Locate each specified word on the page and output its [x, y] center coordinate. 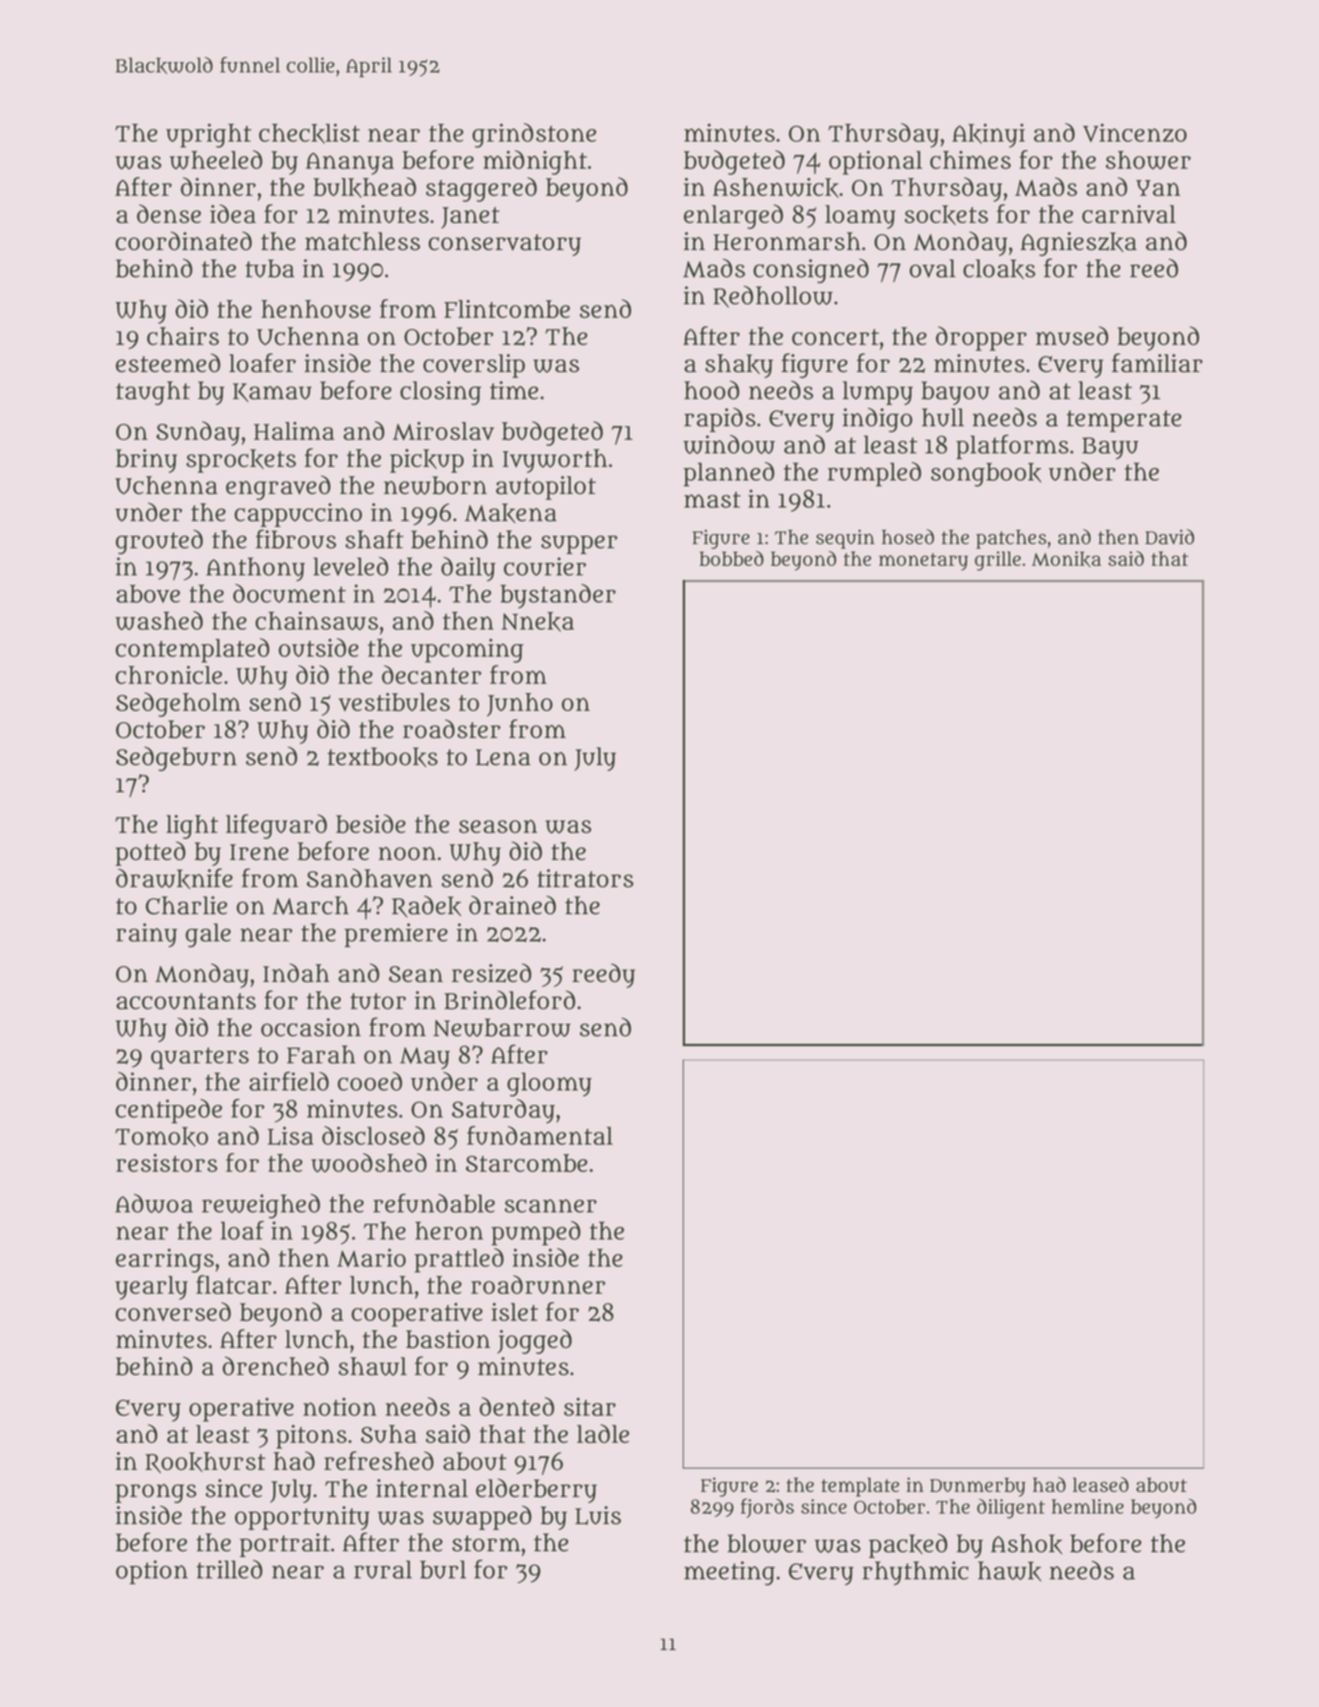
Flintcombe [507, 309]
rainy [146, 935]
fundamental [540, 1135]
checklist [309, 133]
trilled [229, 1569]
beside [371, 823]
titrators [585, 878]
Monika [1066, 559]
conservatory [504, 245]
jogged [534, 1341]
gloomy [549, 1084]
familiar [1157, 363]
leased [1101, 1484]
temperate [1124, 421]
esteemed [168, 363]
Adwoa [154, 1203]
